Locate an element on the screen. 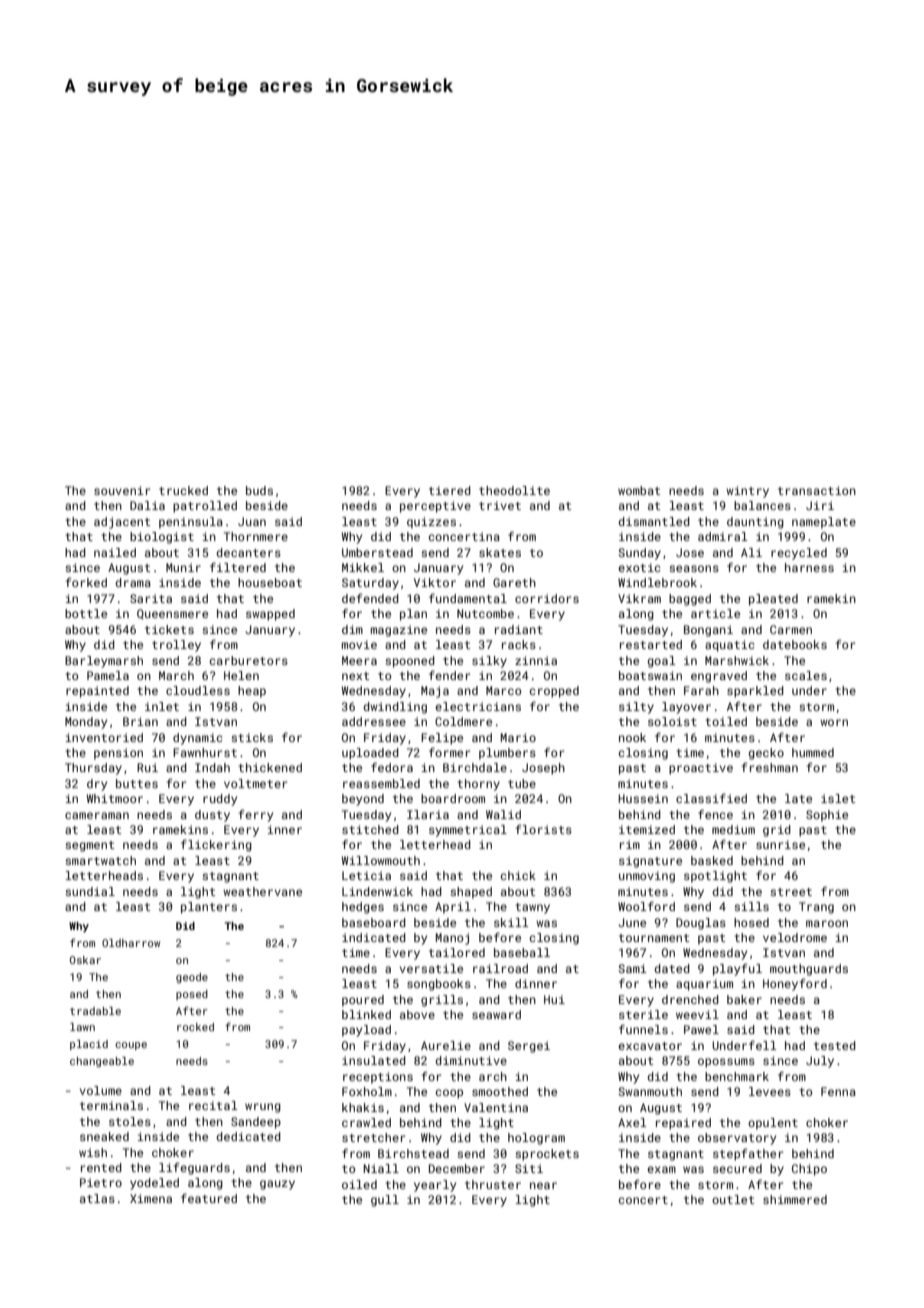 The height and width of the screenshot is (1308, 924). buds is located at coordinates (259, 490).
